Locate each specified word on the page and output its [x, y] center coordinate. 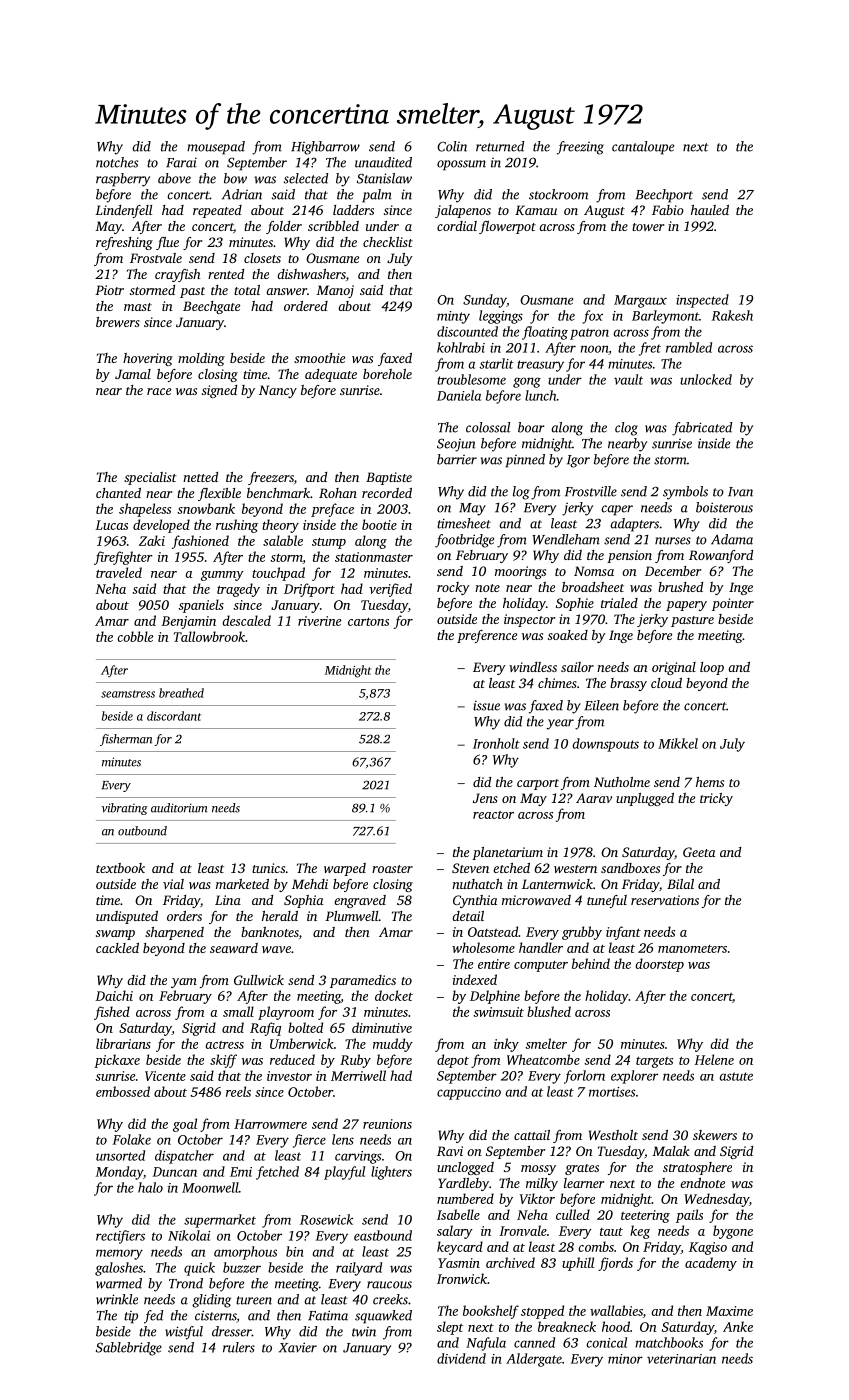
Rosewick [326, 1219]
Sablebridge [129, 1349]
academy [711, 1264]
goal [185, 1125]
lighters [391, 1173]
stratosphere [697, 1168]
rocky [453, 588]
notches [117, 162]
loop [712, 668]
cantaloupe [643, 148]
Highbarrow [325, 148]
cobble [135, 636]
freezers [271, 478]
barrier [457, 459]
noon [595, 350]
